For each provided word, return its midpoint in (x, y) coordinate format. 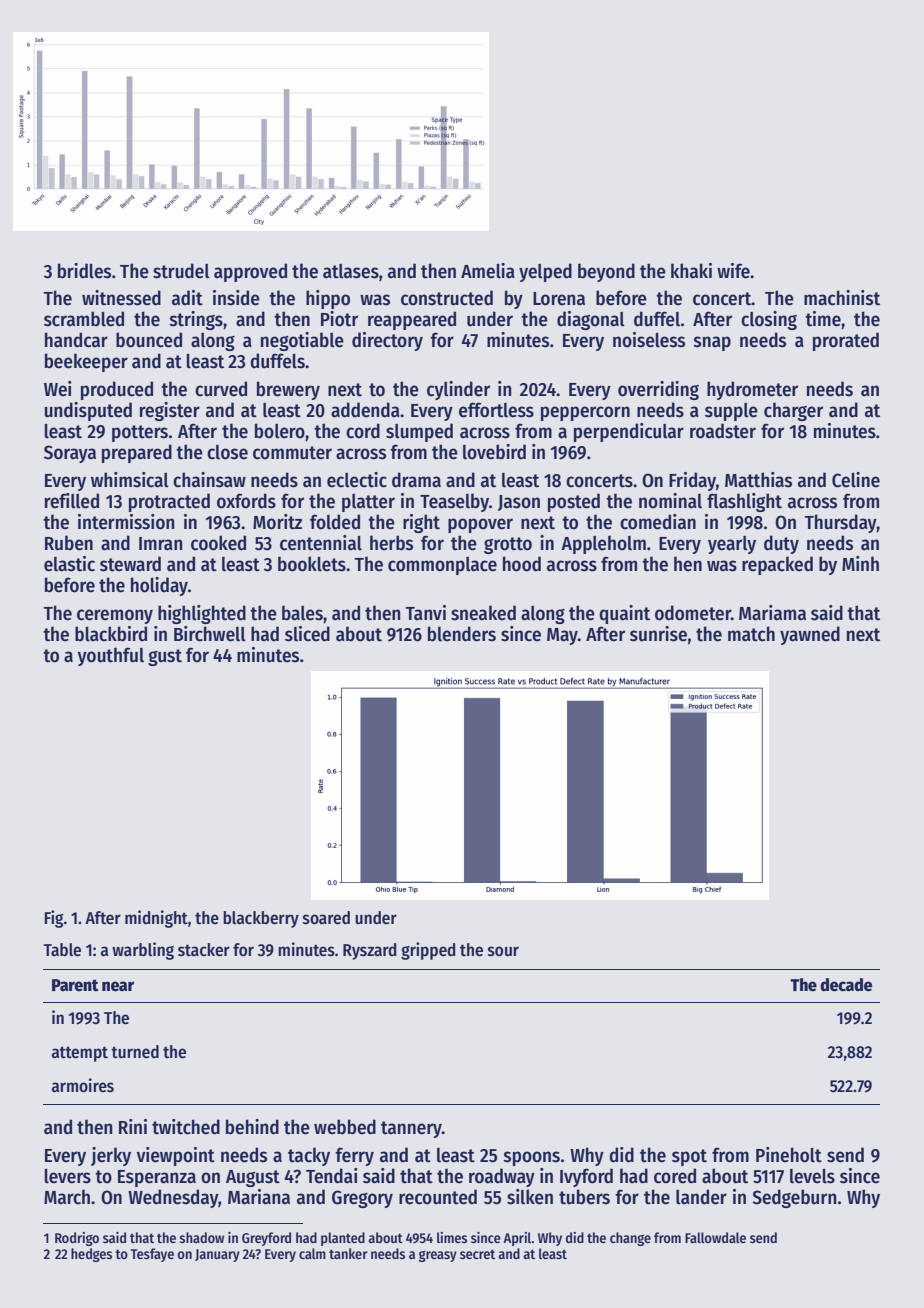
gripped (428, 951)
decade (846, 985)
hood (522, 564)
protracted (169, 502)
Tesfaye (152, 1255)
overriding (658, 390)
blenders (462, 634)
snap (712, 343)
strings (196, 320)
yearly (732, 545)
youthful (111, 656)
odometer (693, 613)
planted (343, 1239)
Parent (75, 985)
